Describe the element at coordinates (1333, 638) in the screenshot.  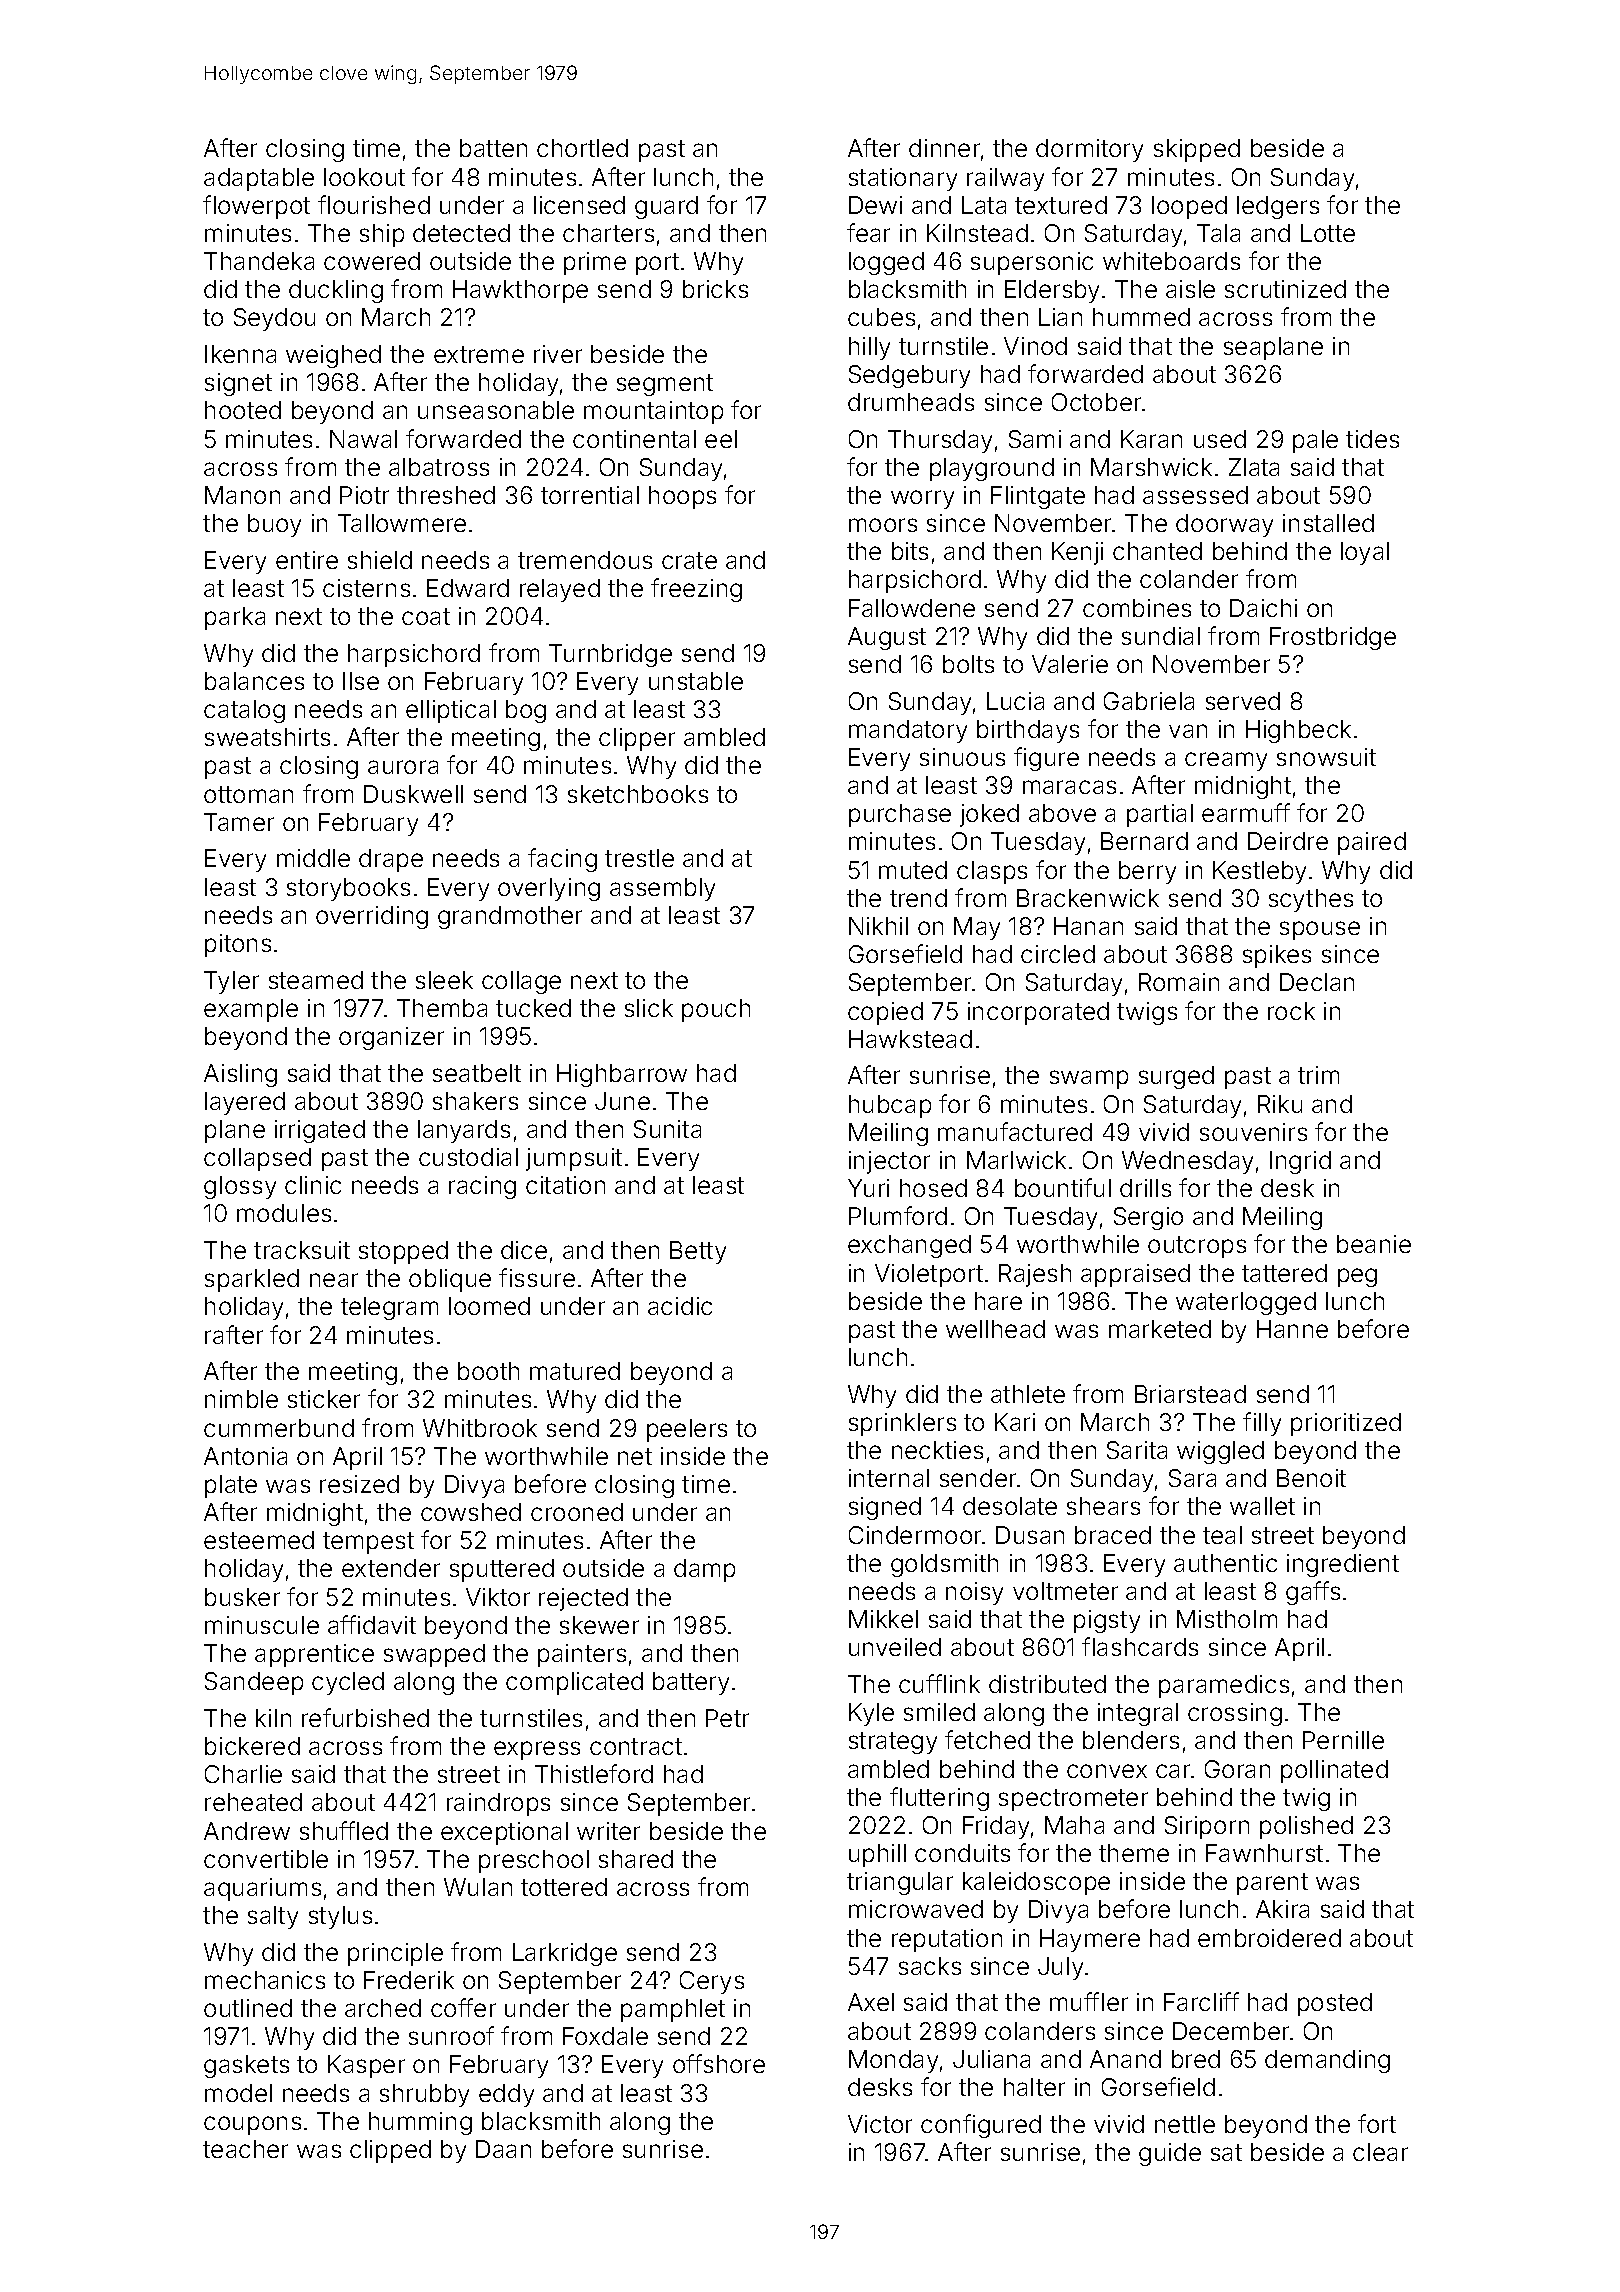
I see `Frostbridge` at that location.
